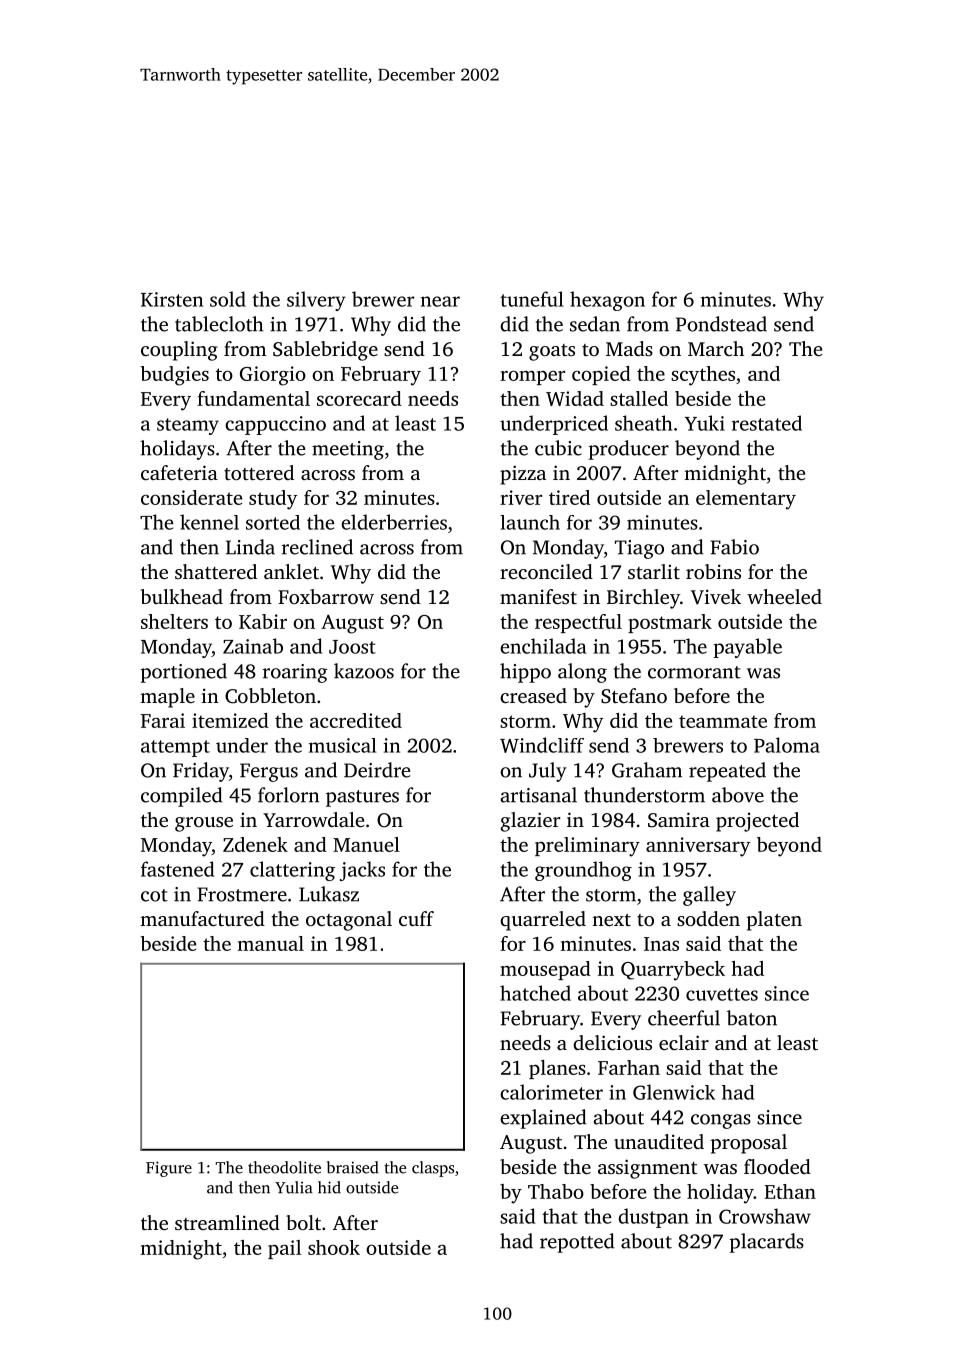 This image has width=965, height=1371. I want to click on Yuki, so click(705, 423).
